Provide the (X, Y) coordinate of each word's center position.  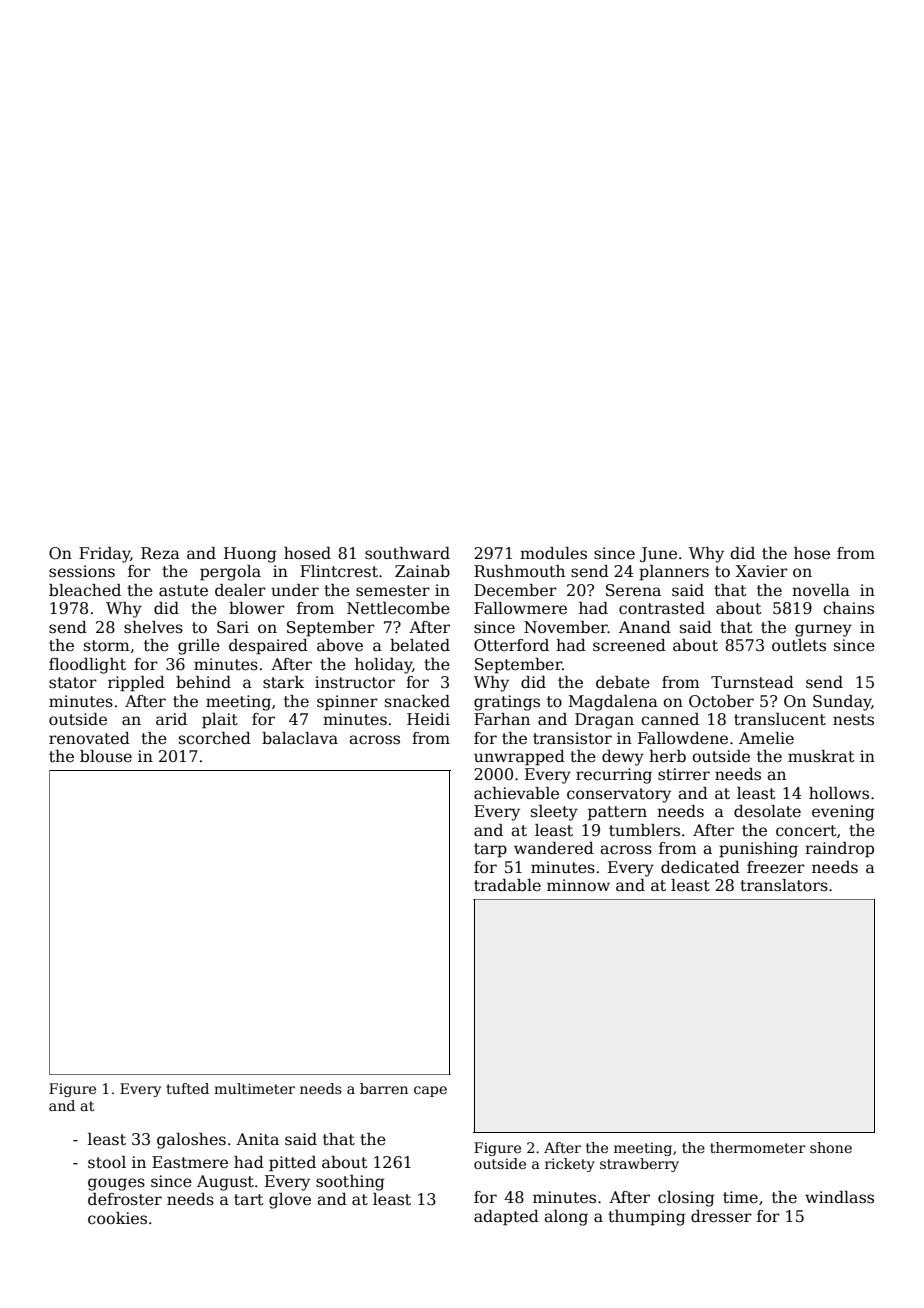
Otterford (511, 645)
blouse (106, 756)
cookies (117, 1218)
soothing (350, 1183)
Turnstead (752, 682)
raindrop (839, 850)
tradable (507, 885)
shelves (153, 627)
